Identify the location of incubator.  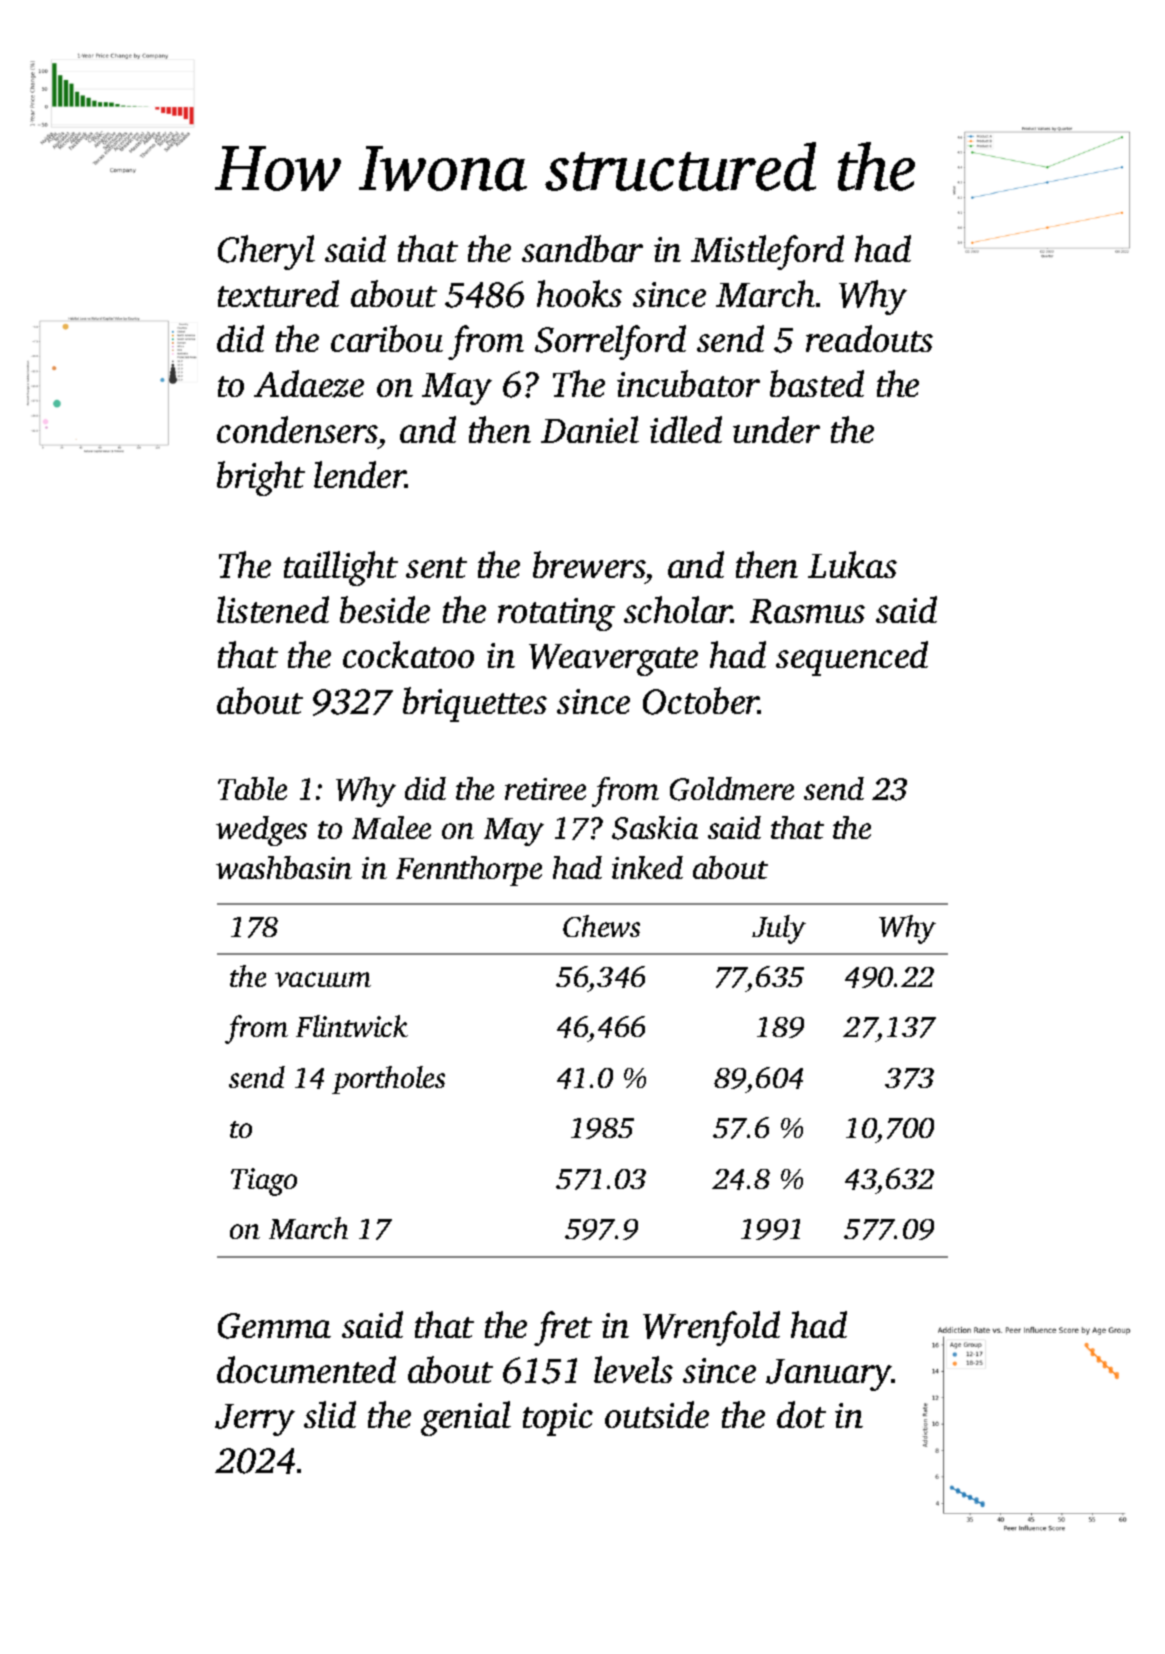
(688, 383).
